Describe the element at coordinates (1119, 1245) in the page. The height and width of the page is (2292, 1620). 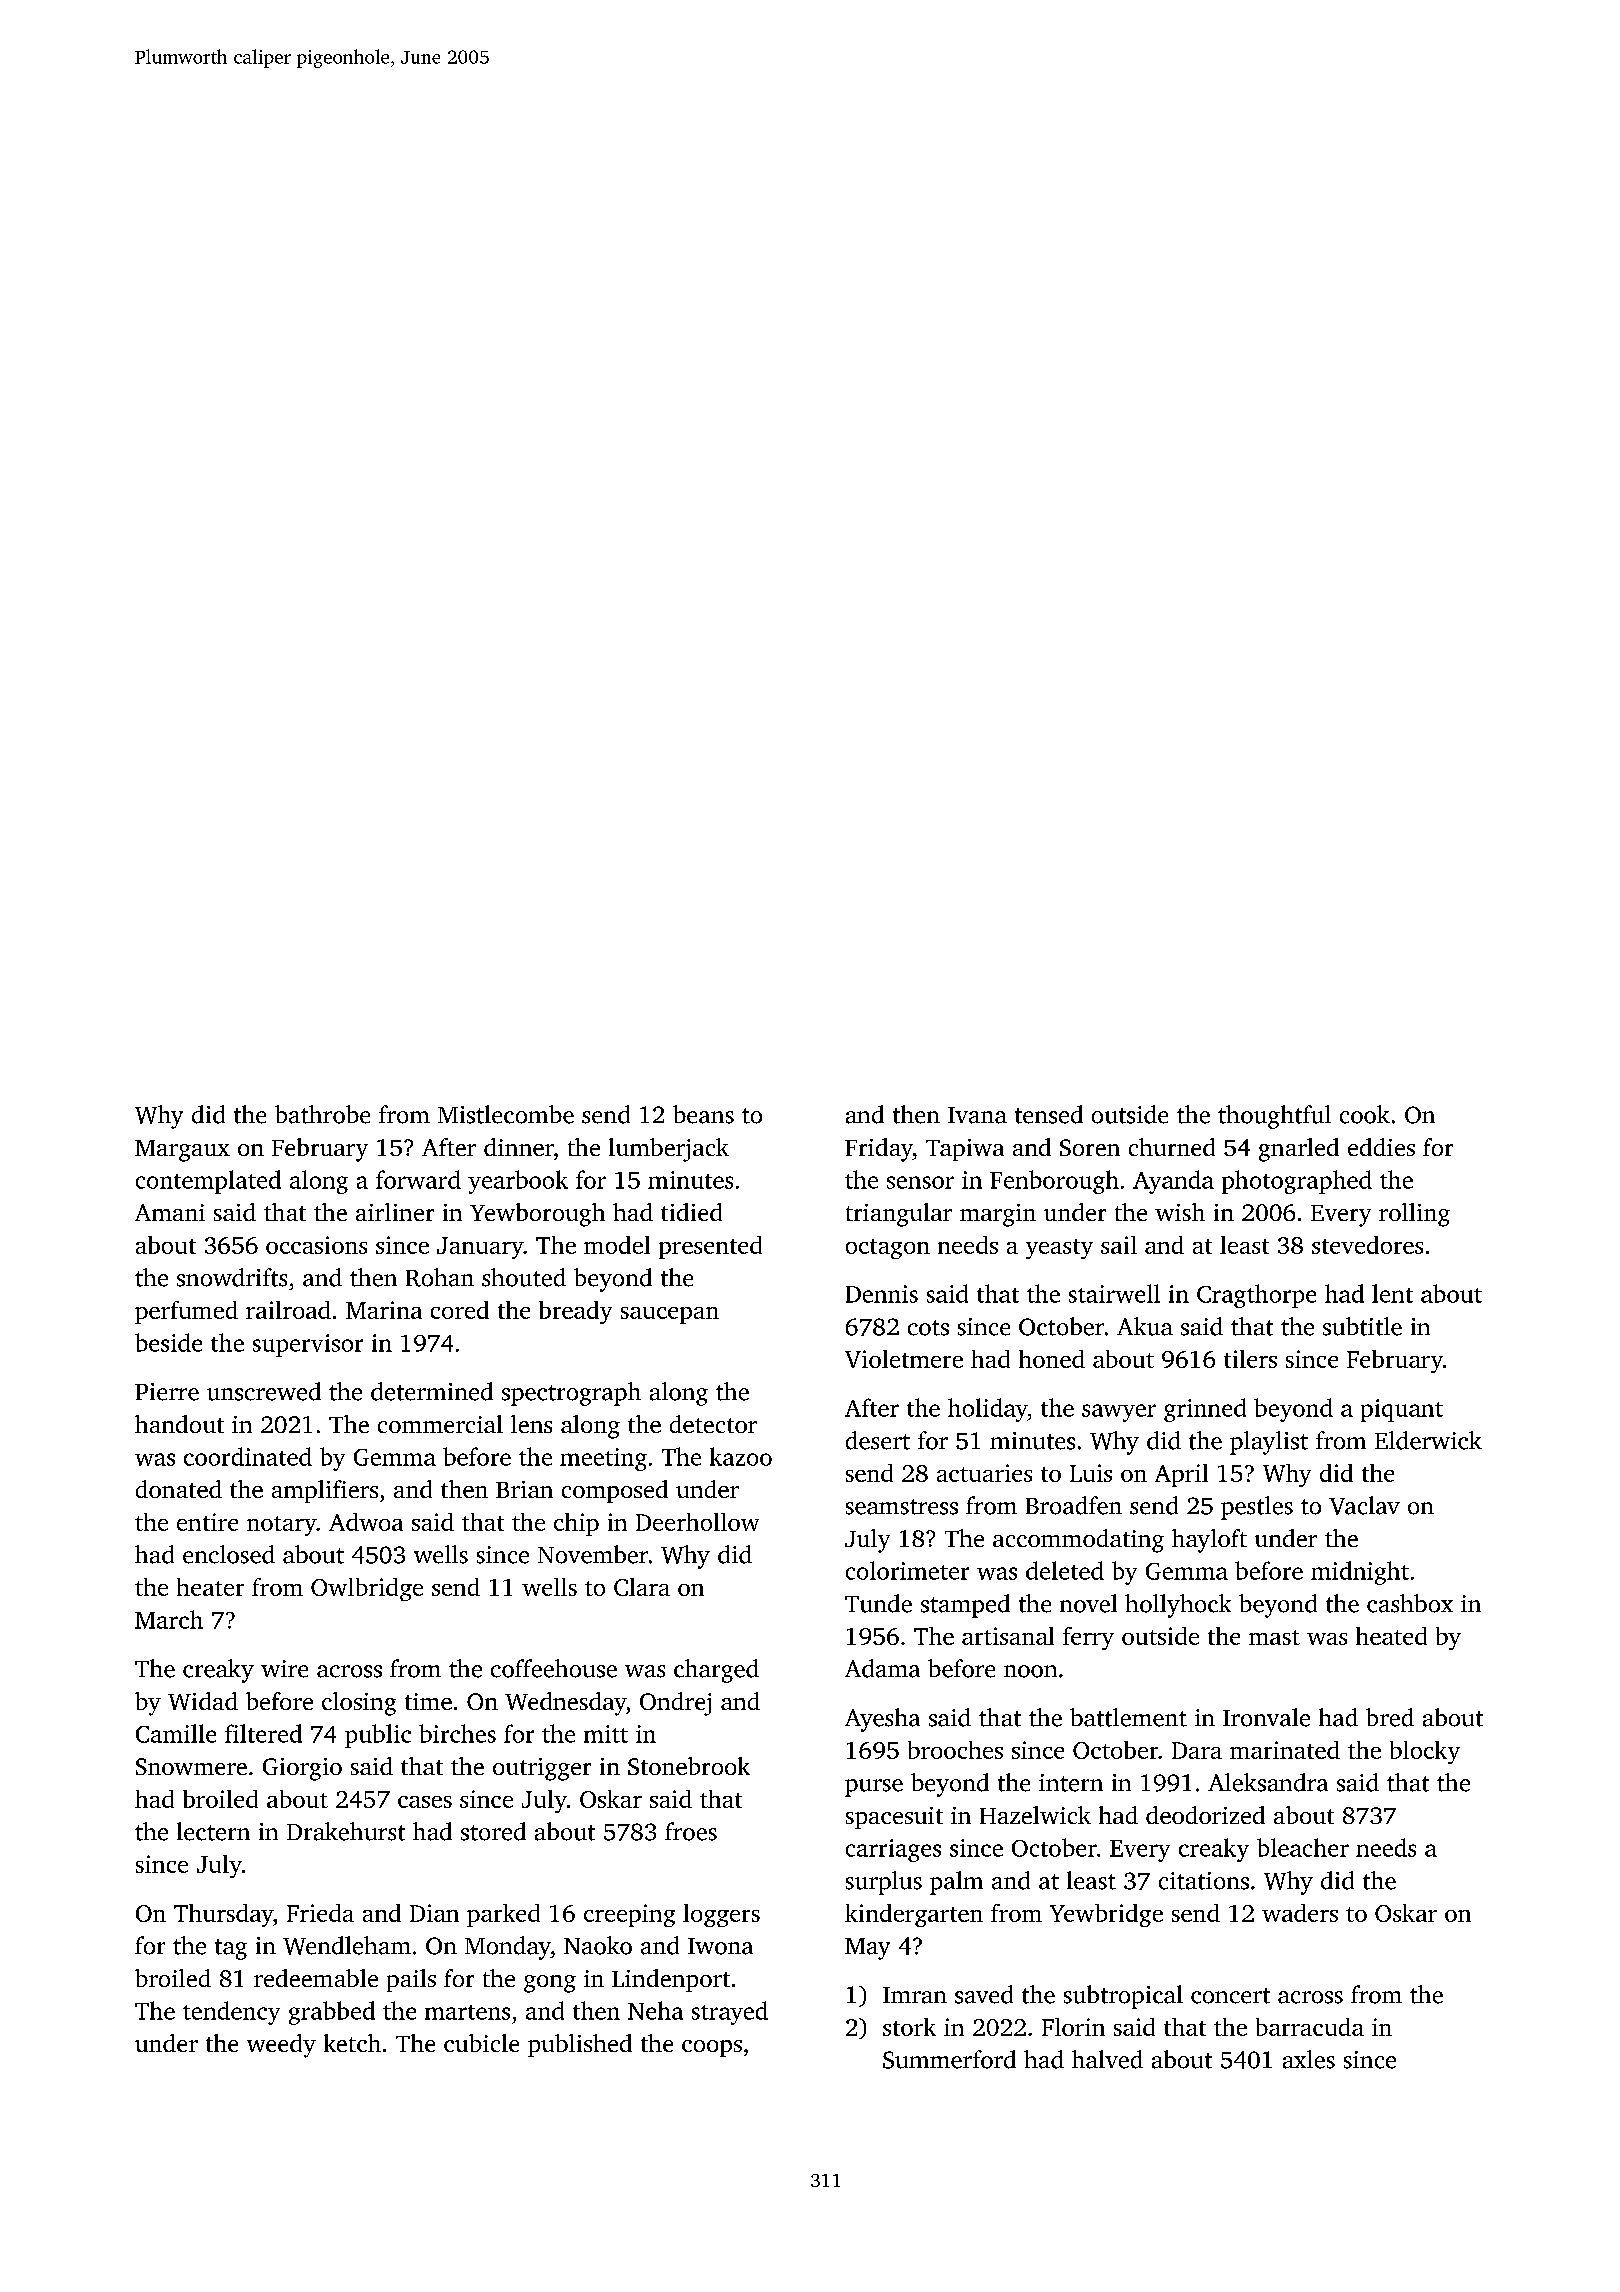
I see `sail` at that location.
